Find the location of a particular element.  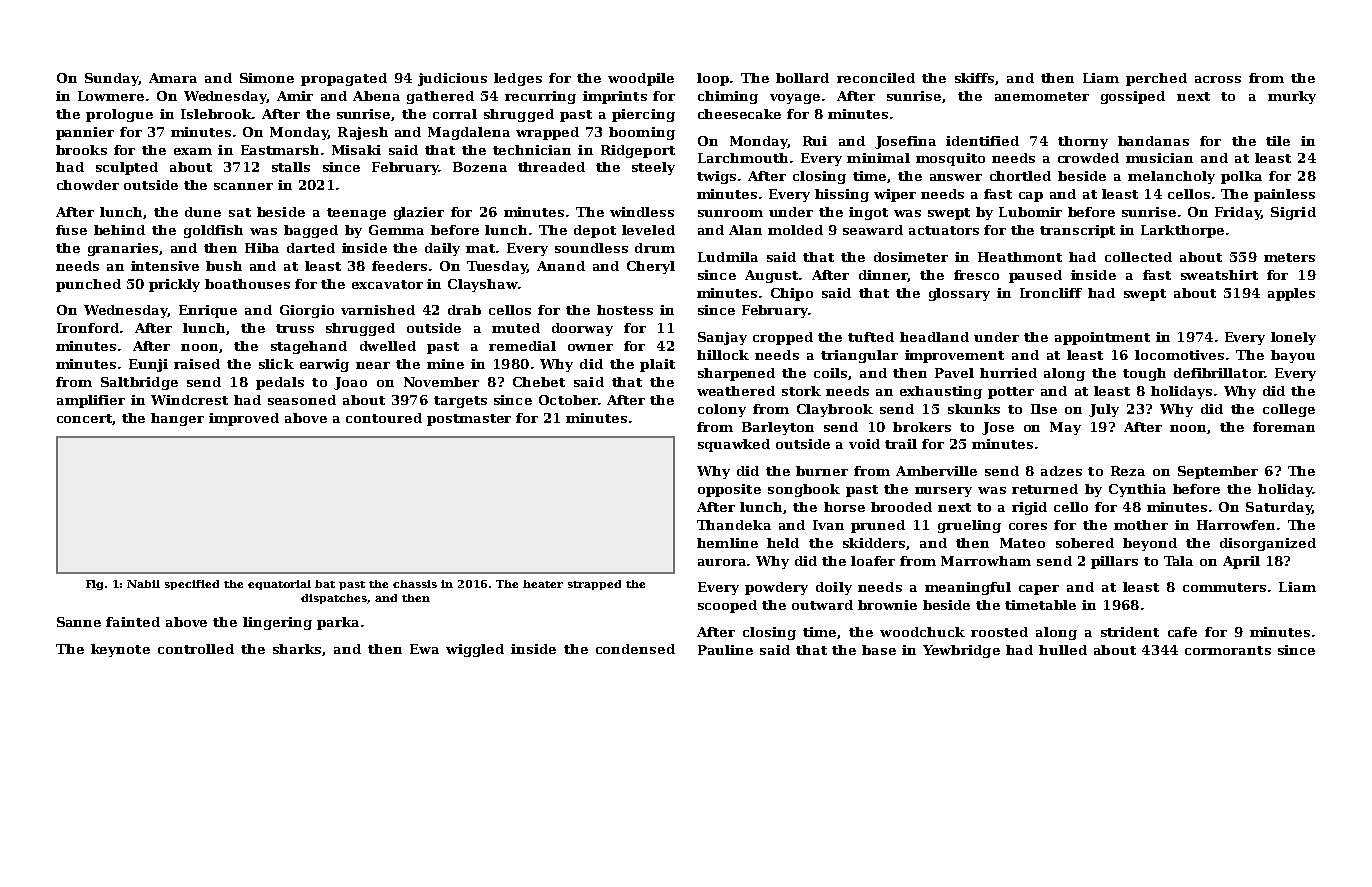

bollard is located at coordinates (802, 78).
